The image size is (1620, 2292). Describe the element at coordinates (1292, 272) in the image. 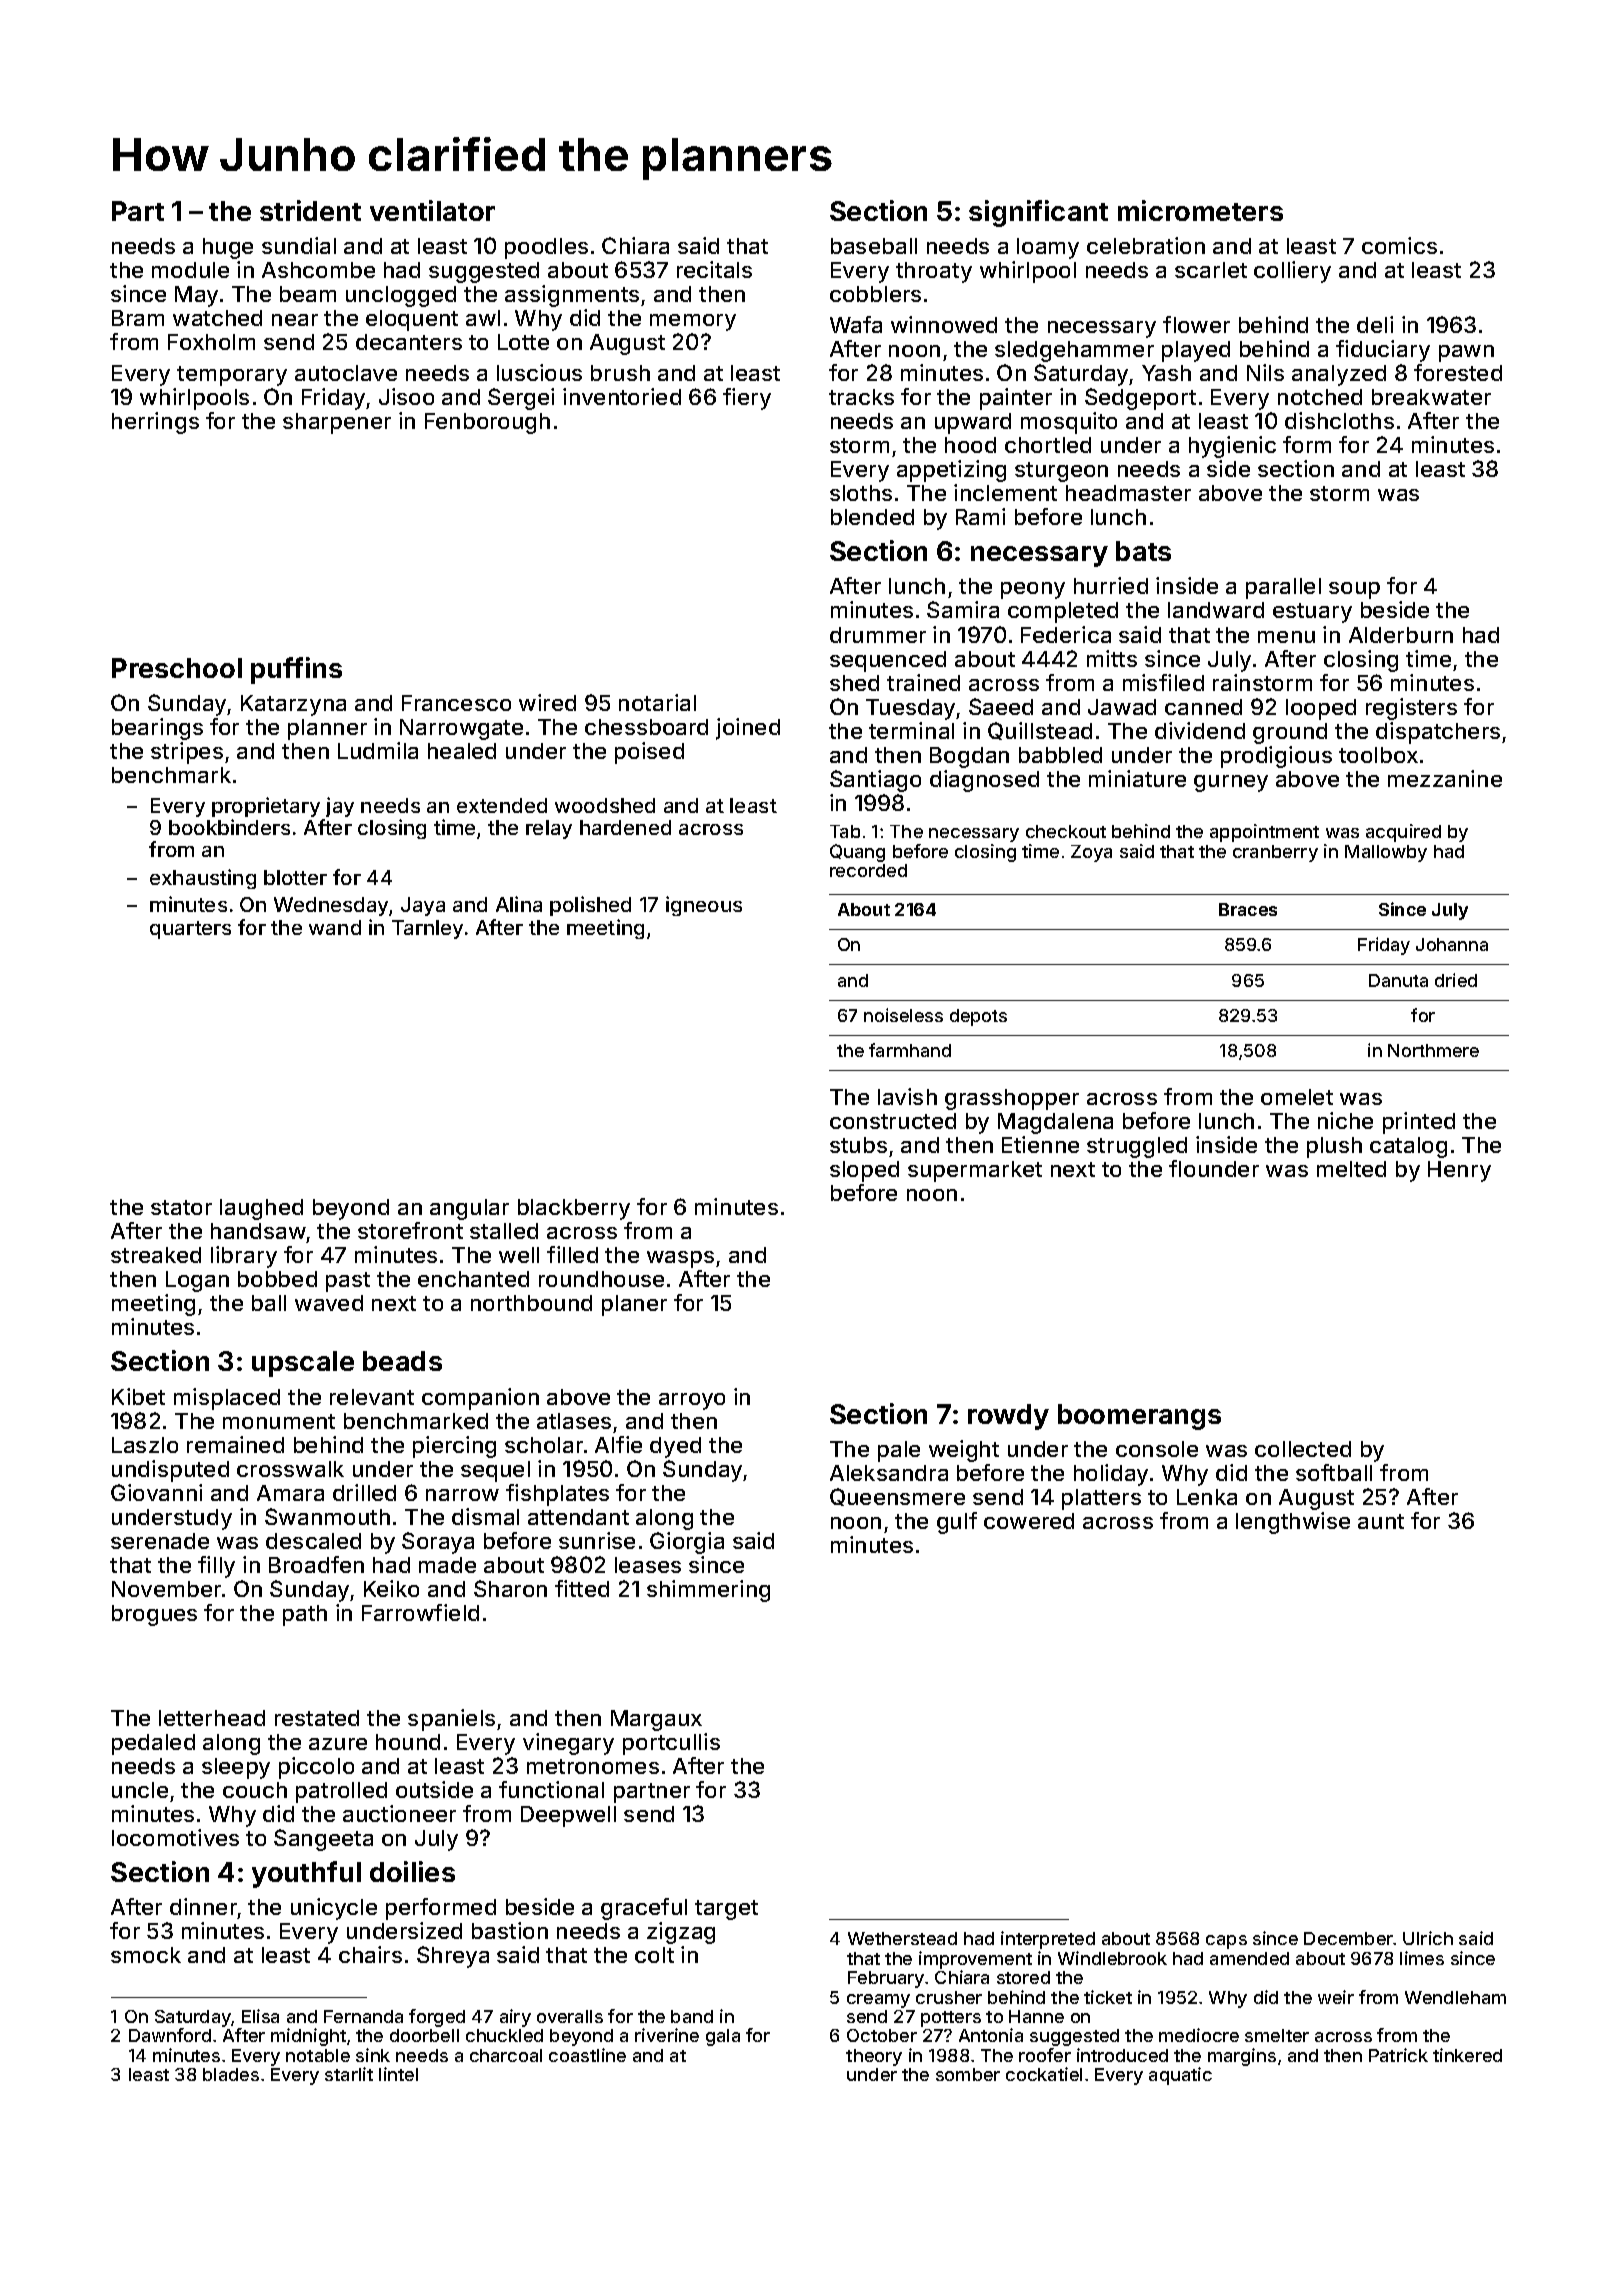

I see `colliery` at that location.
